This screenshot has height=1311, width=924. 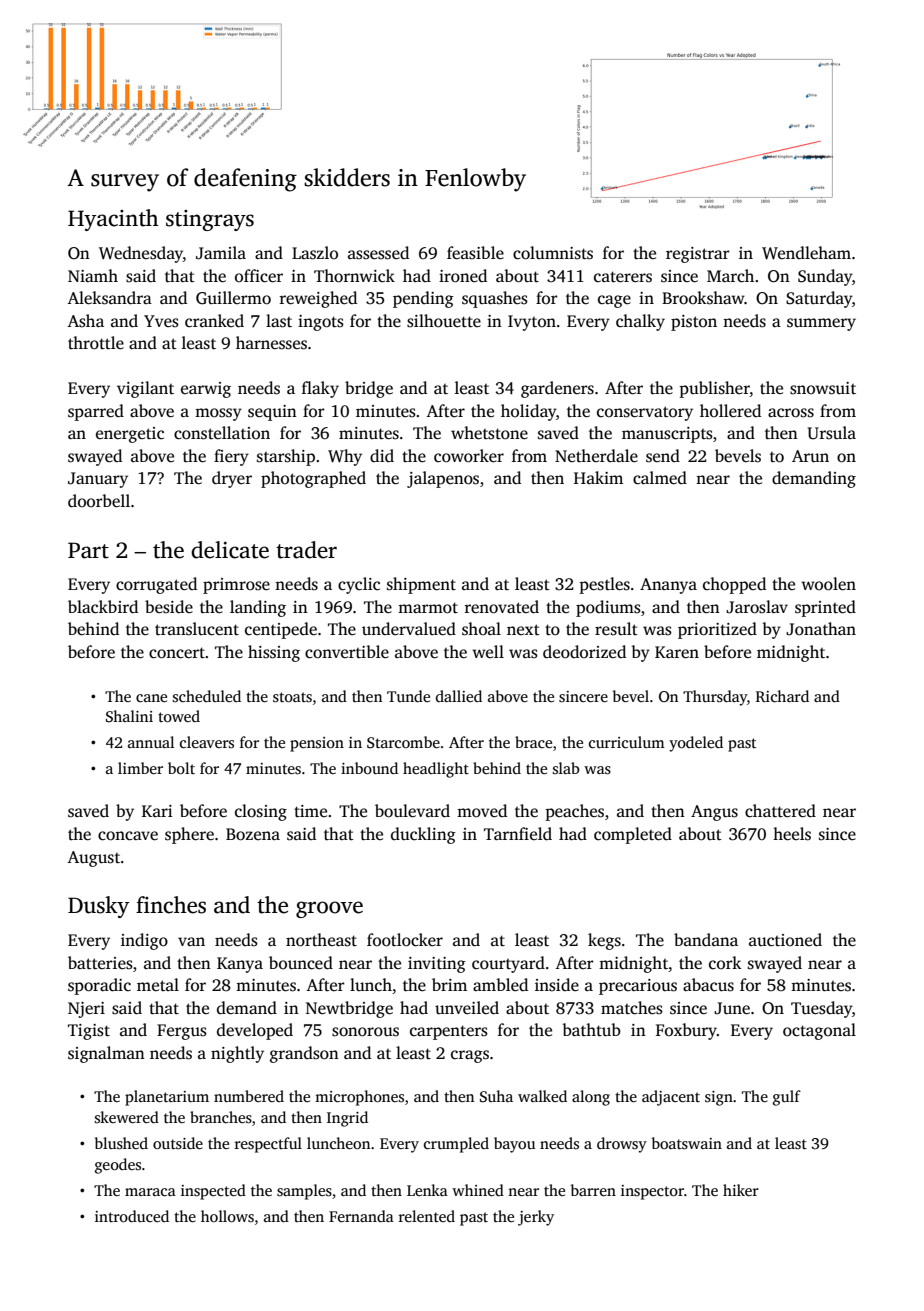 I want to click on heels, so click(x=792, y=834).
